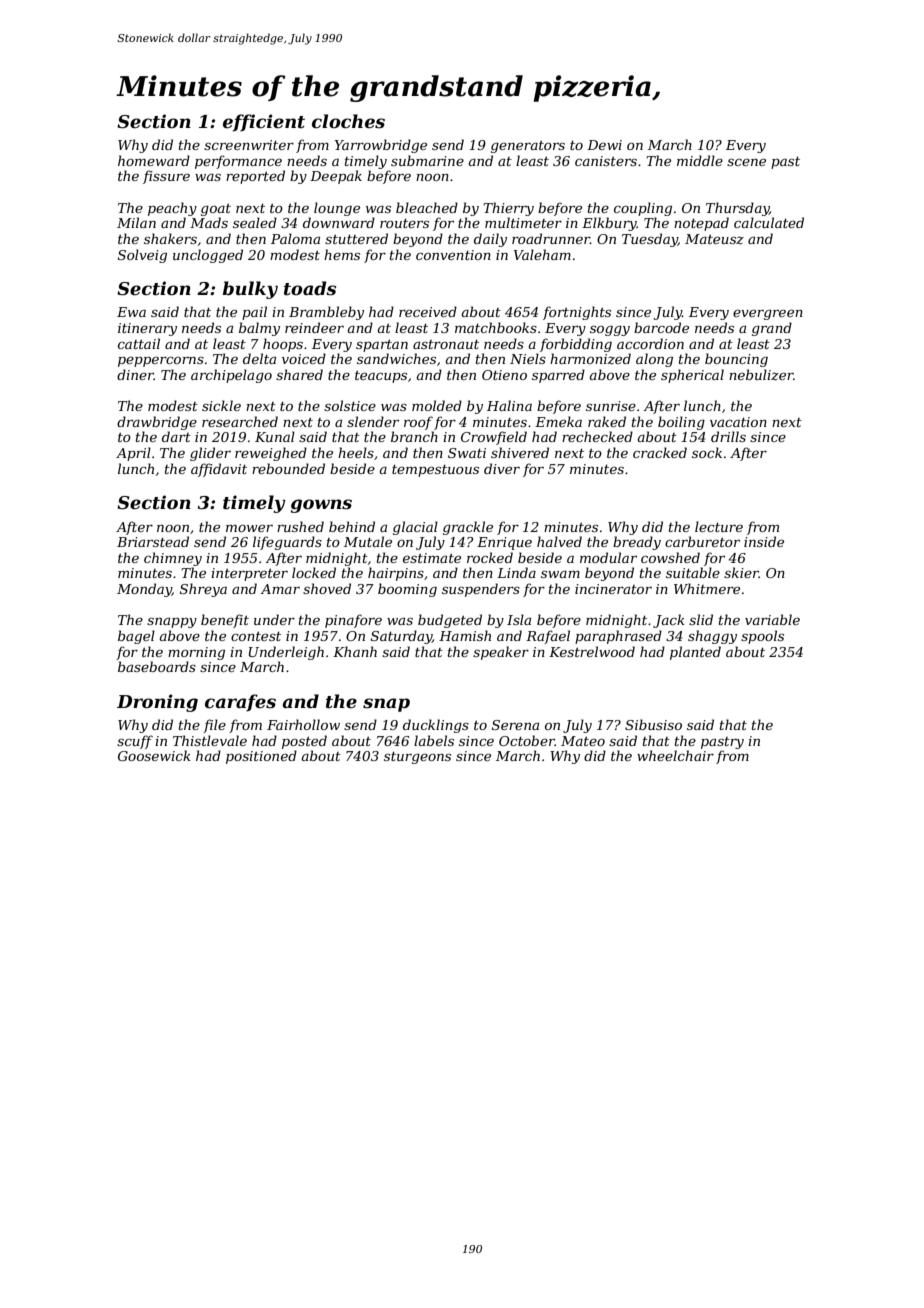 The height and width of the screenshot is (1308, 924). What do you see at coordinates (660, 452) in the screenshot?
I see `cracked` at bounding box center [660, 452].
